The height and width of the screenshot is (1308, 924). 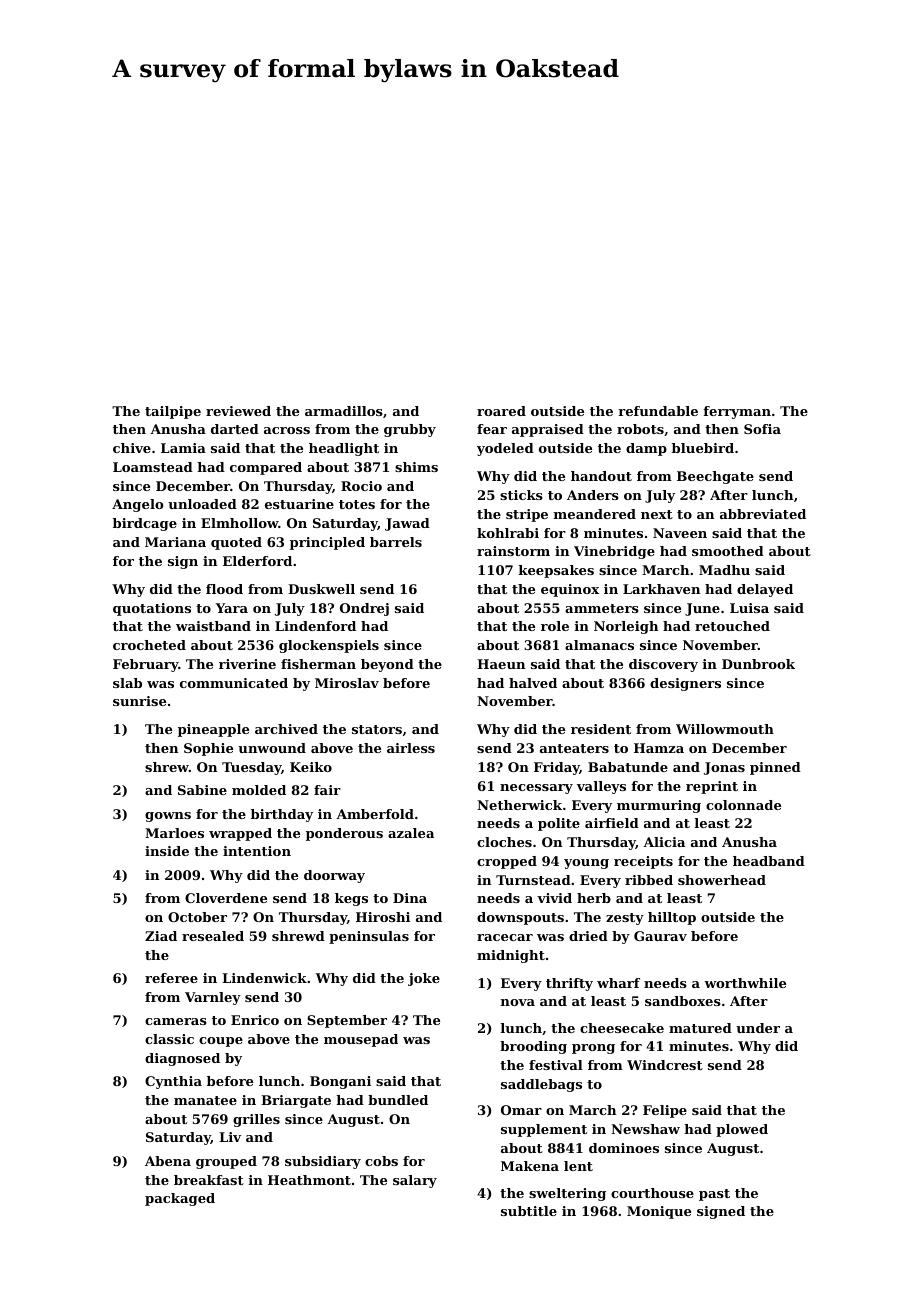 What do you see at coordinates (180, 1199) in the screenshot?
I see `packaged` at bounding box center [180, 1199].
